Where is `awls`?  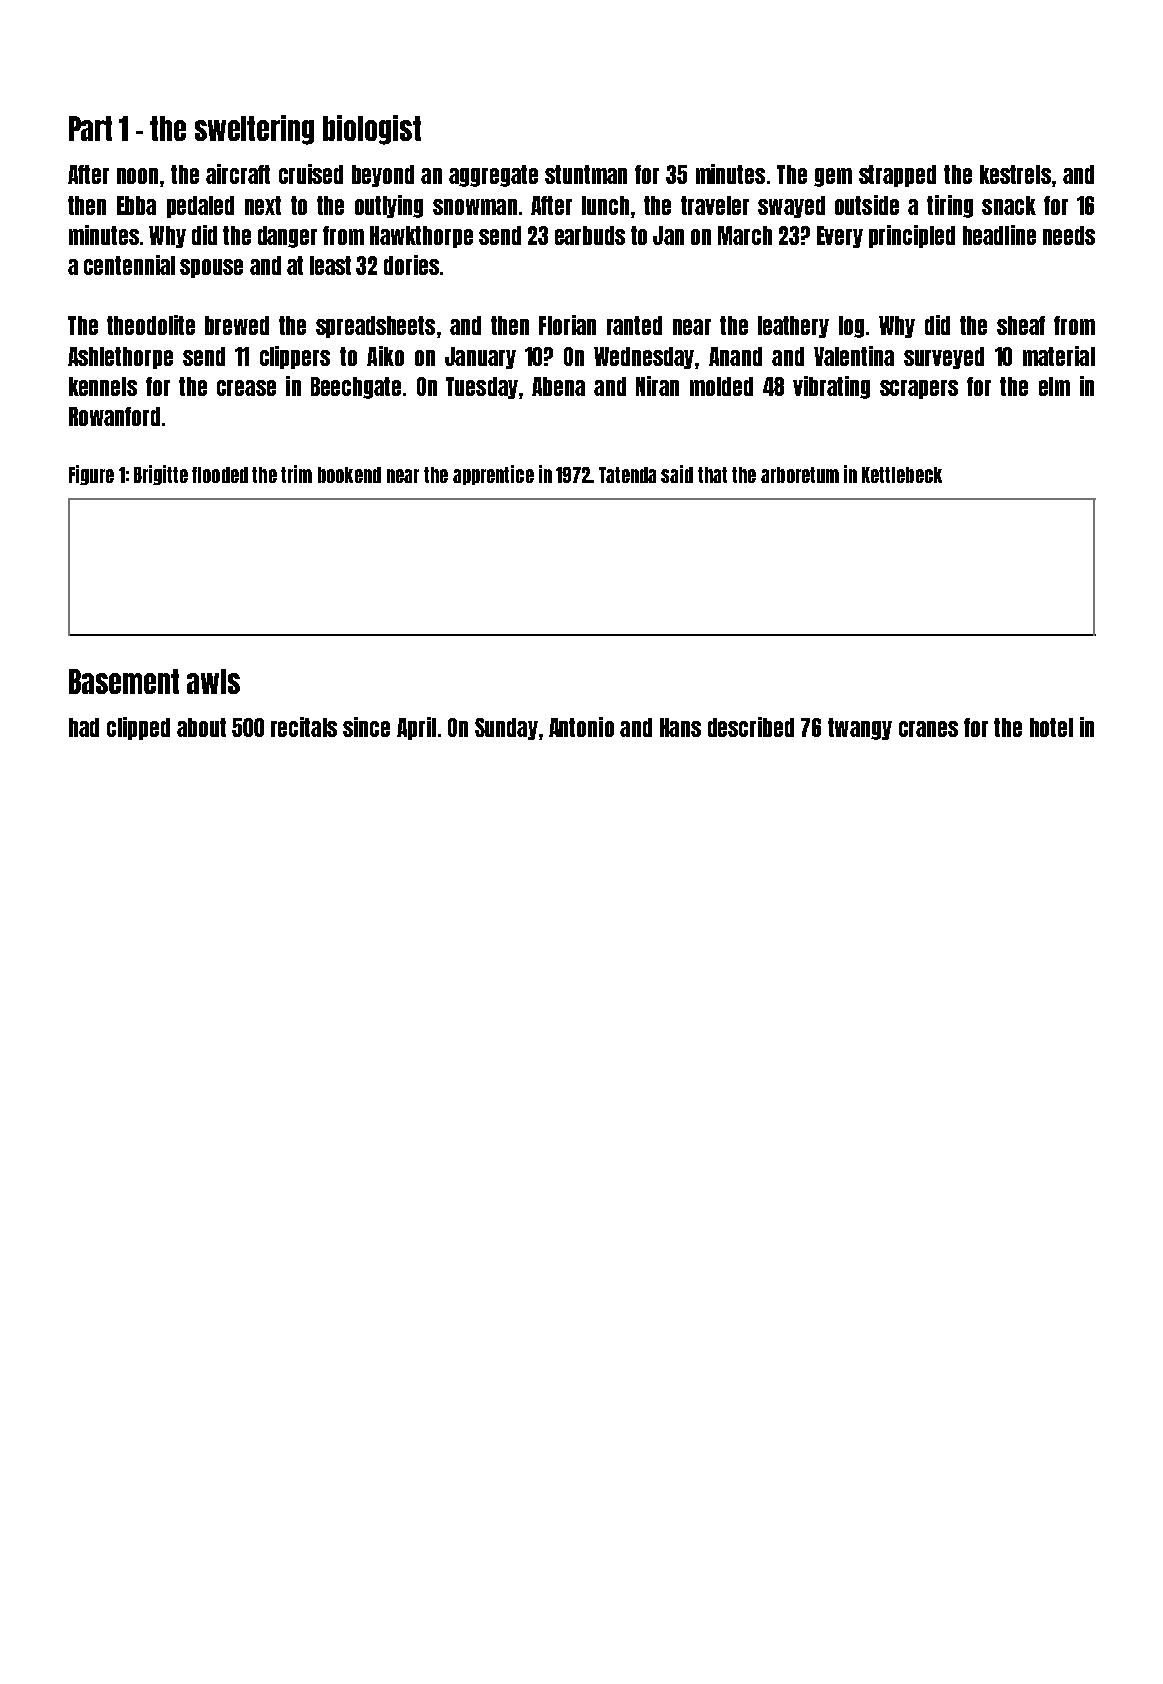
awls is located at coordinates (213, 681).
